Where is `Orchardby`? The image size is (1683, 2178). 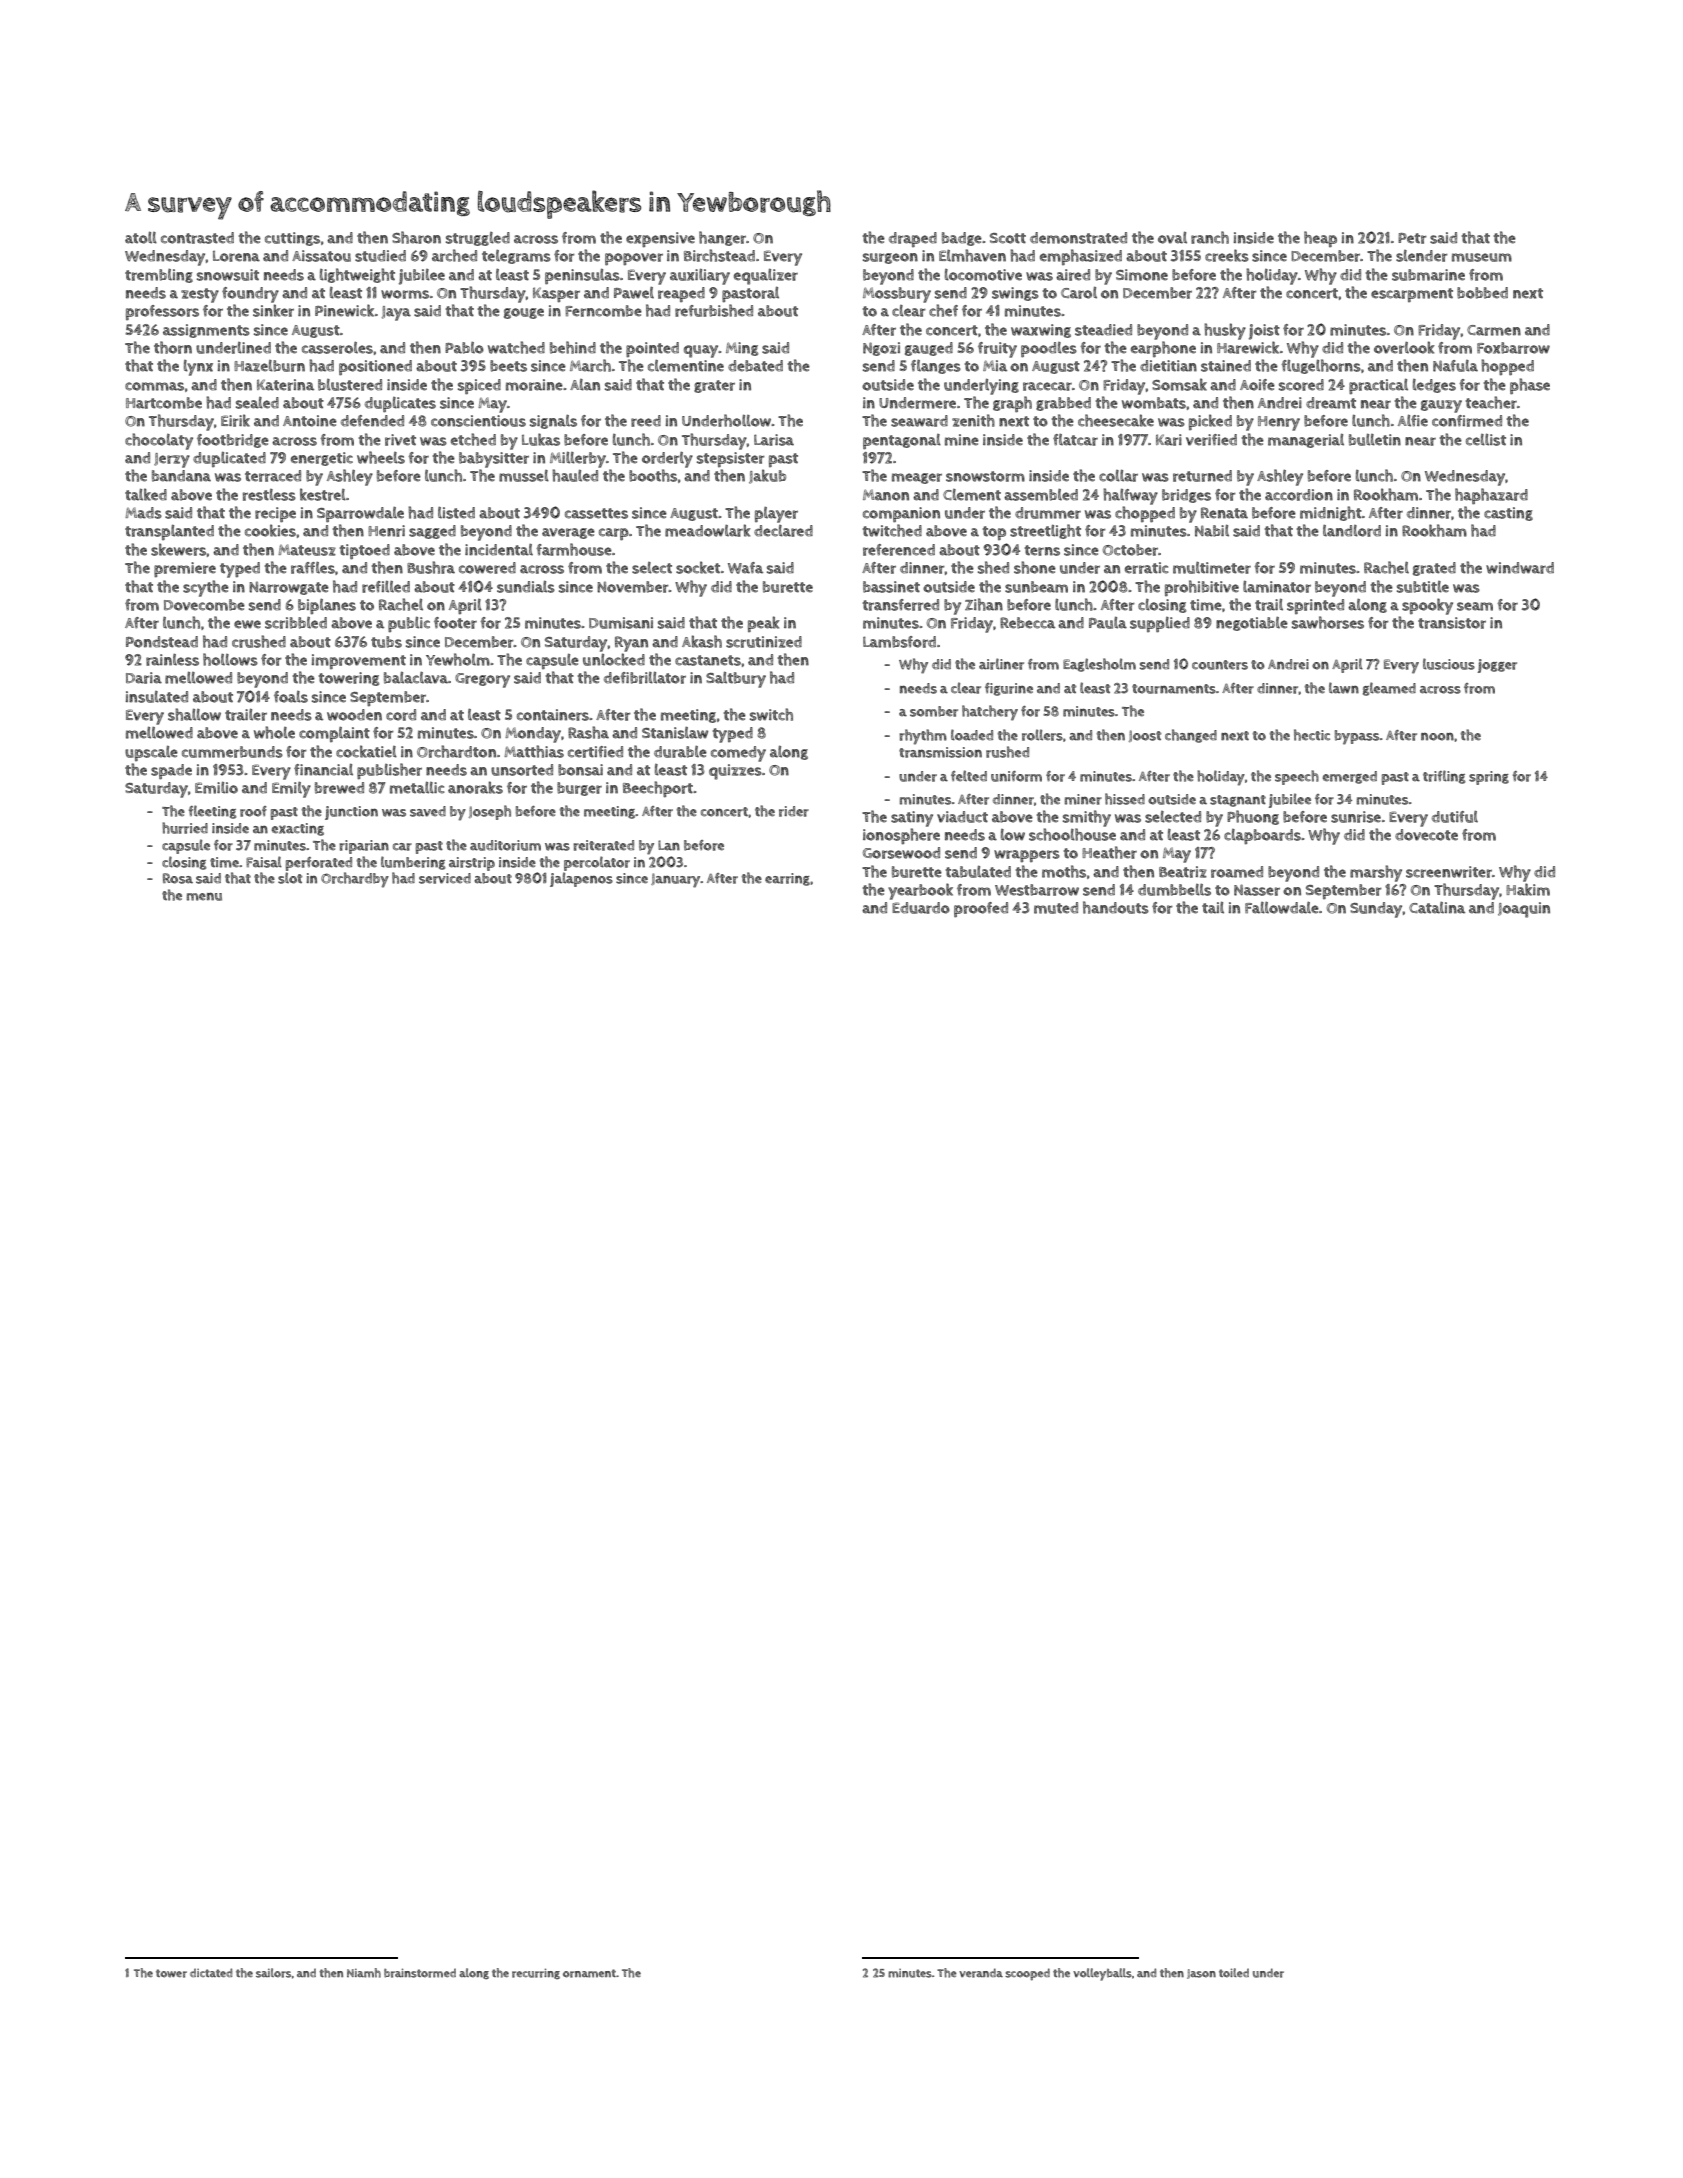 Orchardby is located at coordinates (355, 880).
